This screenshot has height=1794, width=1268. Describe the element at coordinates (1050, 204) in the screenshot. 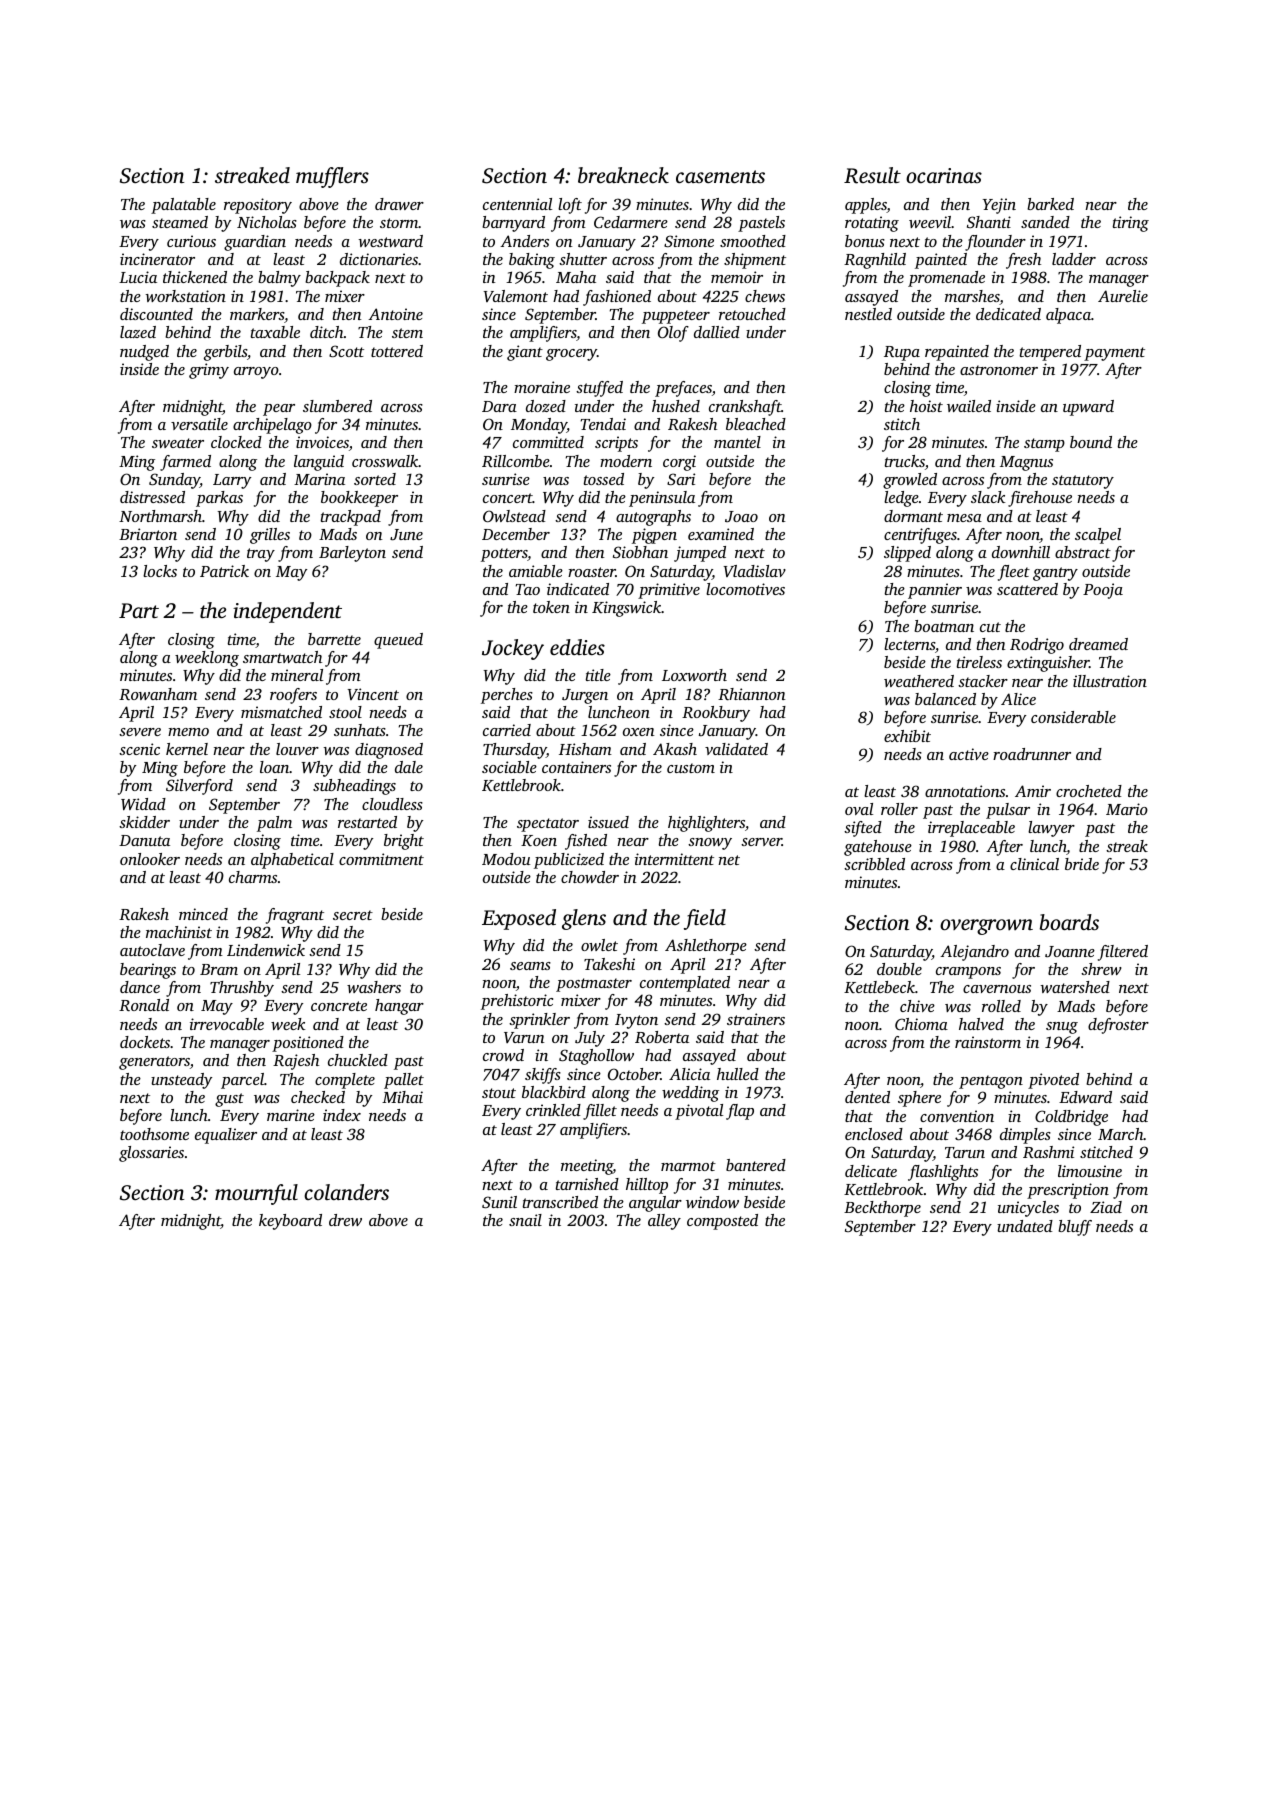

I see `barked` at that location.
